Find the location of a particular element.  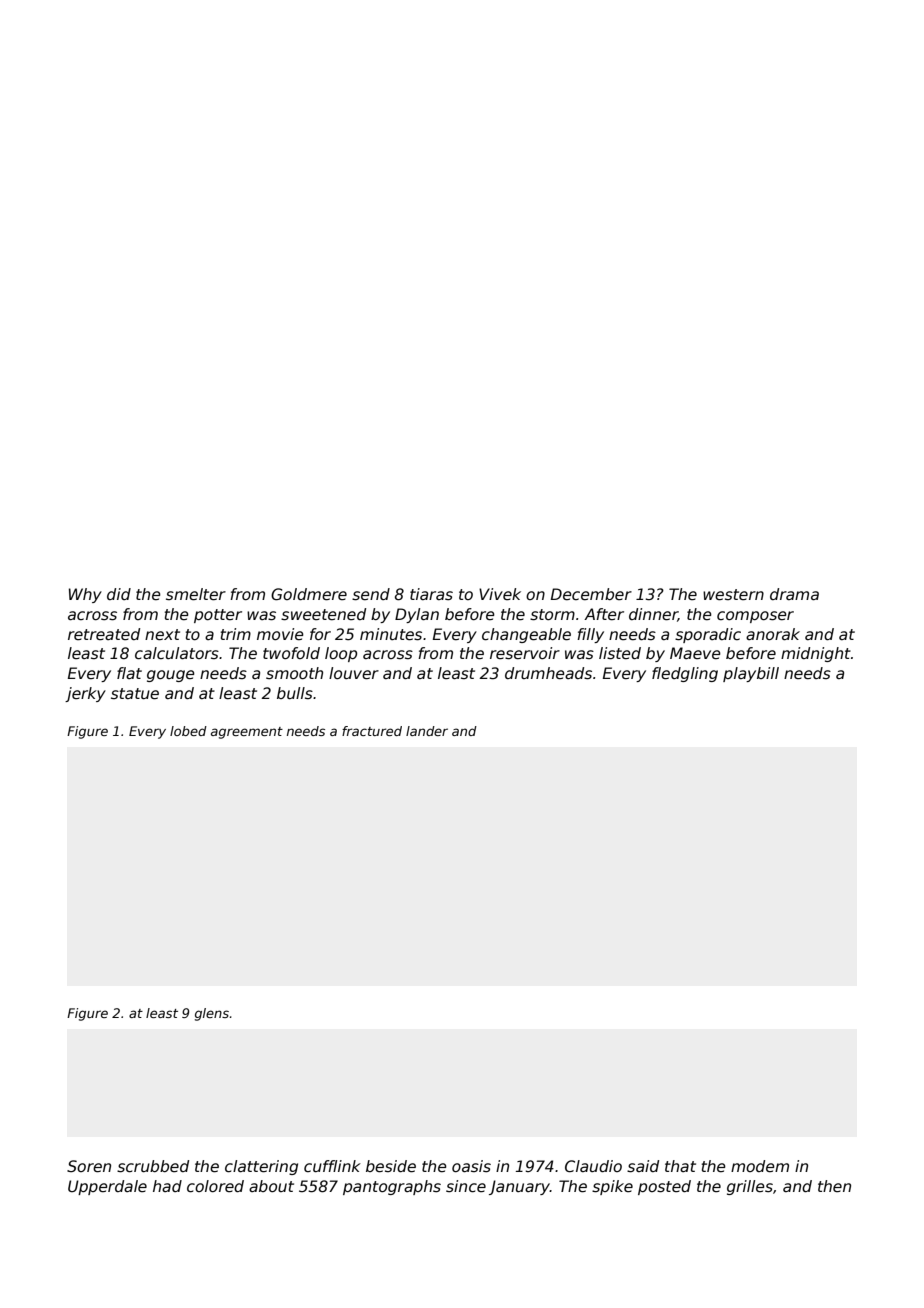

twofold is located at coordinates (291, 653).
